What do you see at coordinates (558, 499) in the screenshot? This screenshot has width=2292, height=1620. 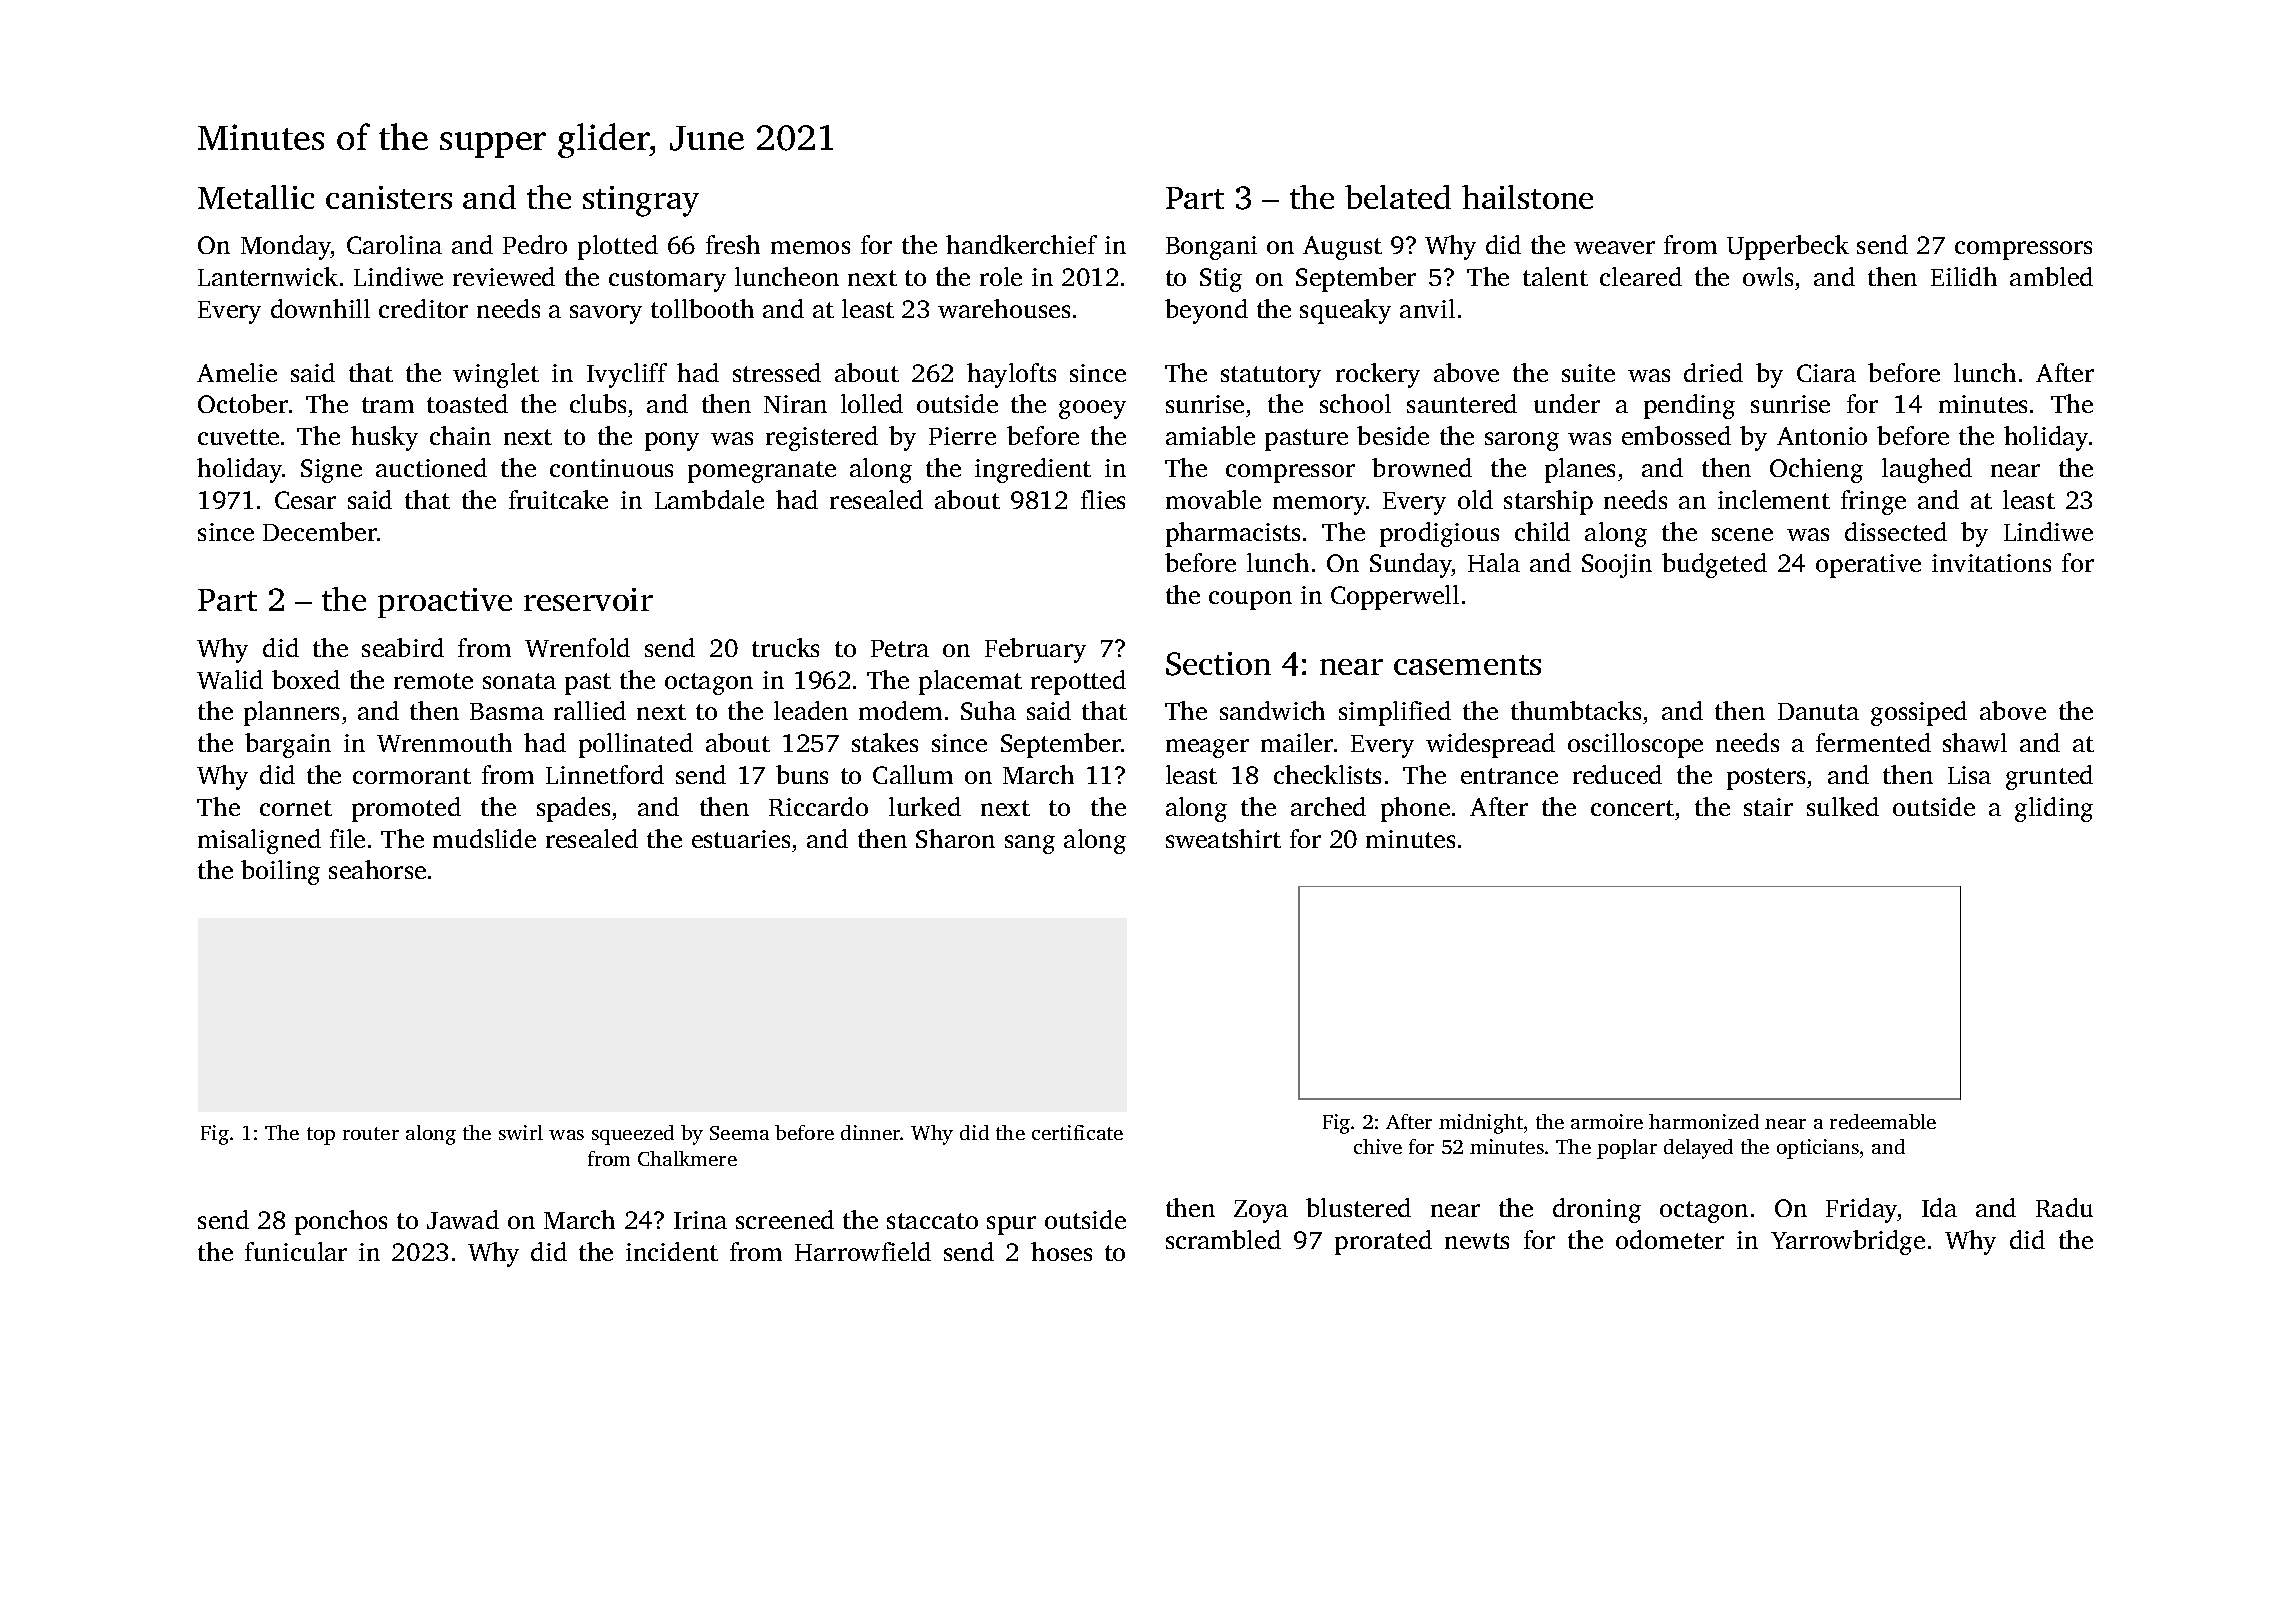 I see `fruitcake` at bounding box center [558, 499].
